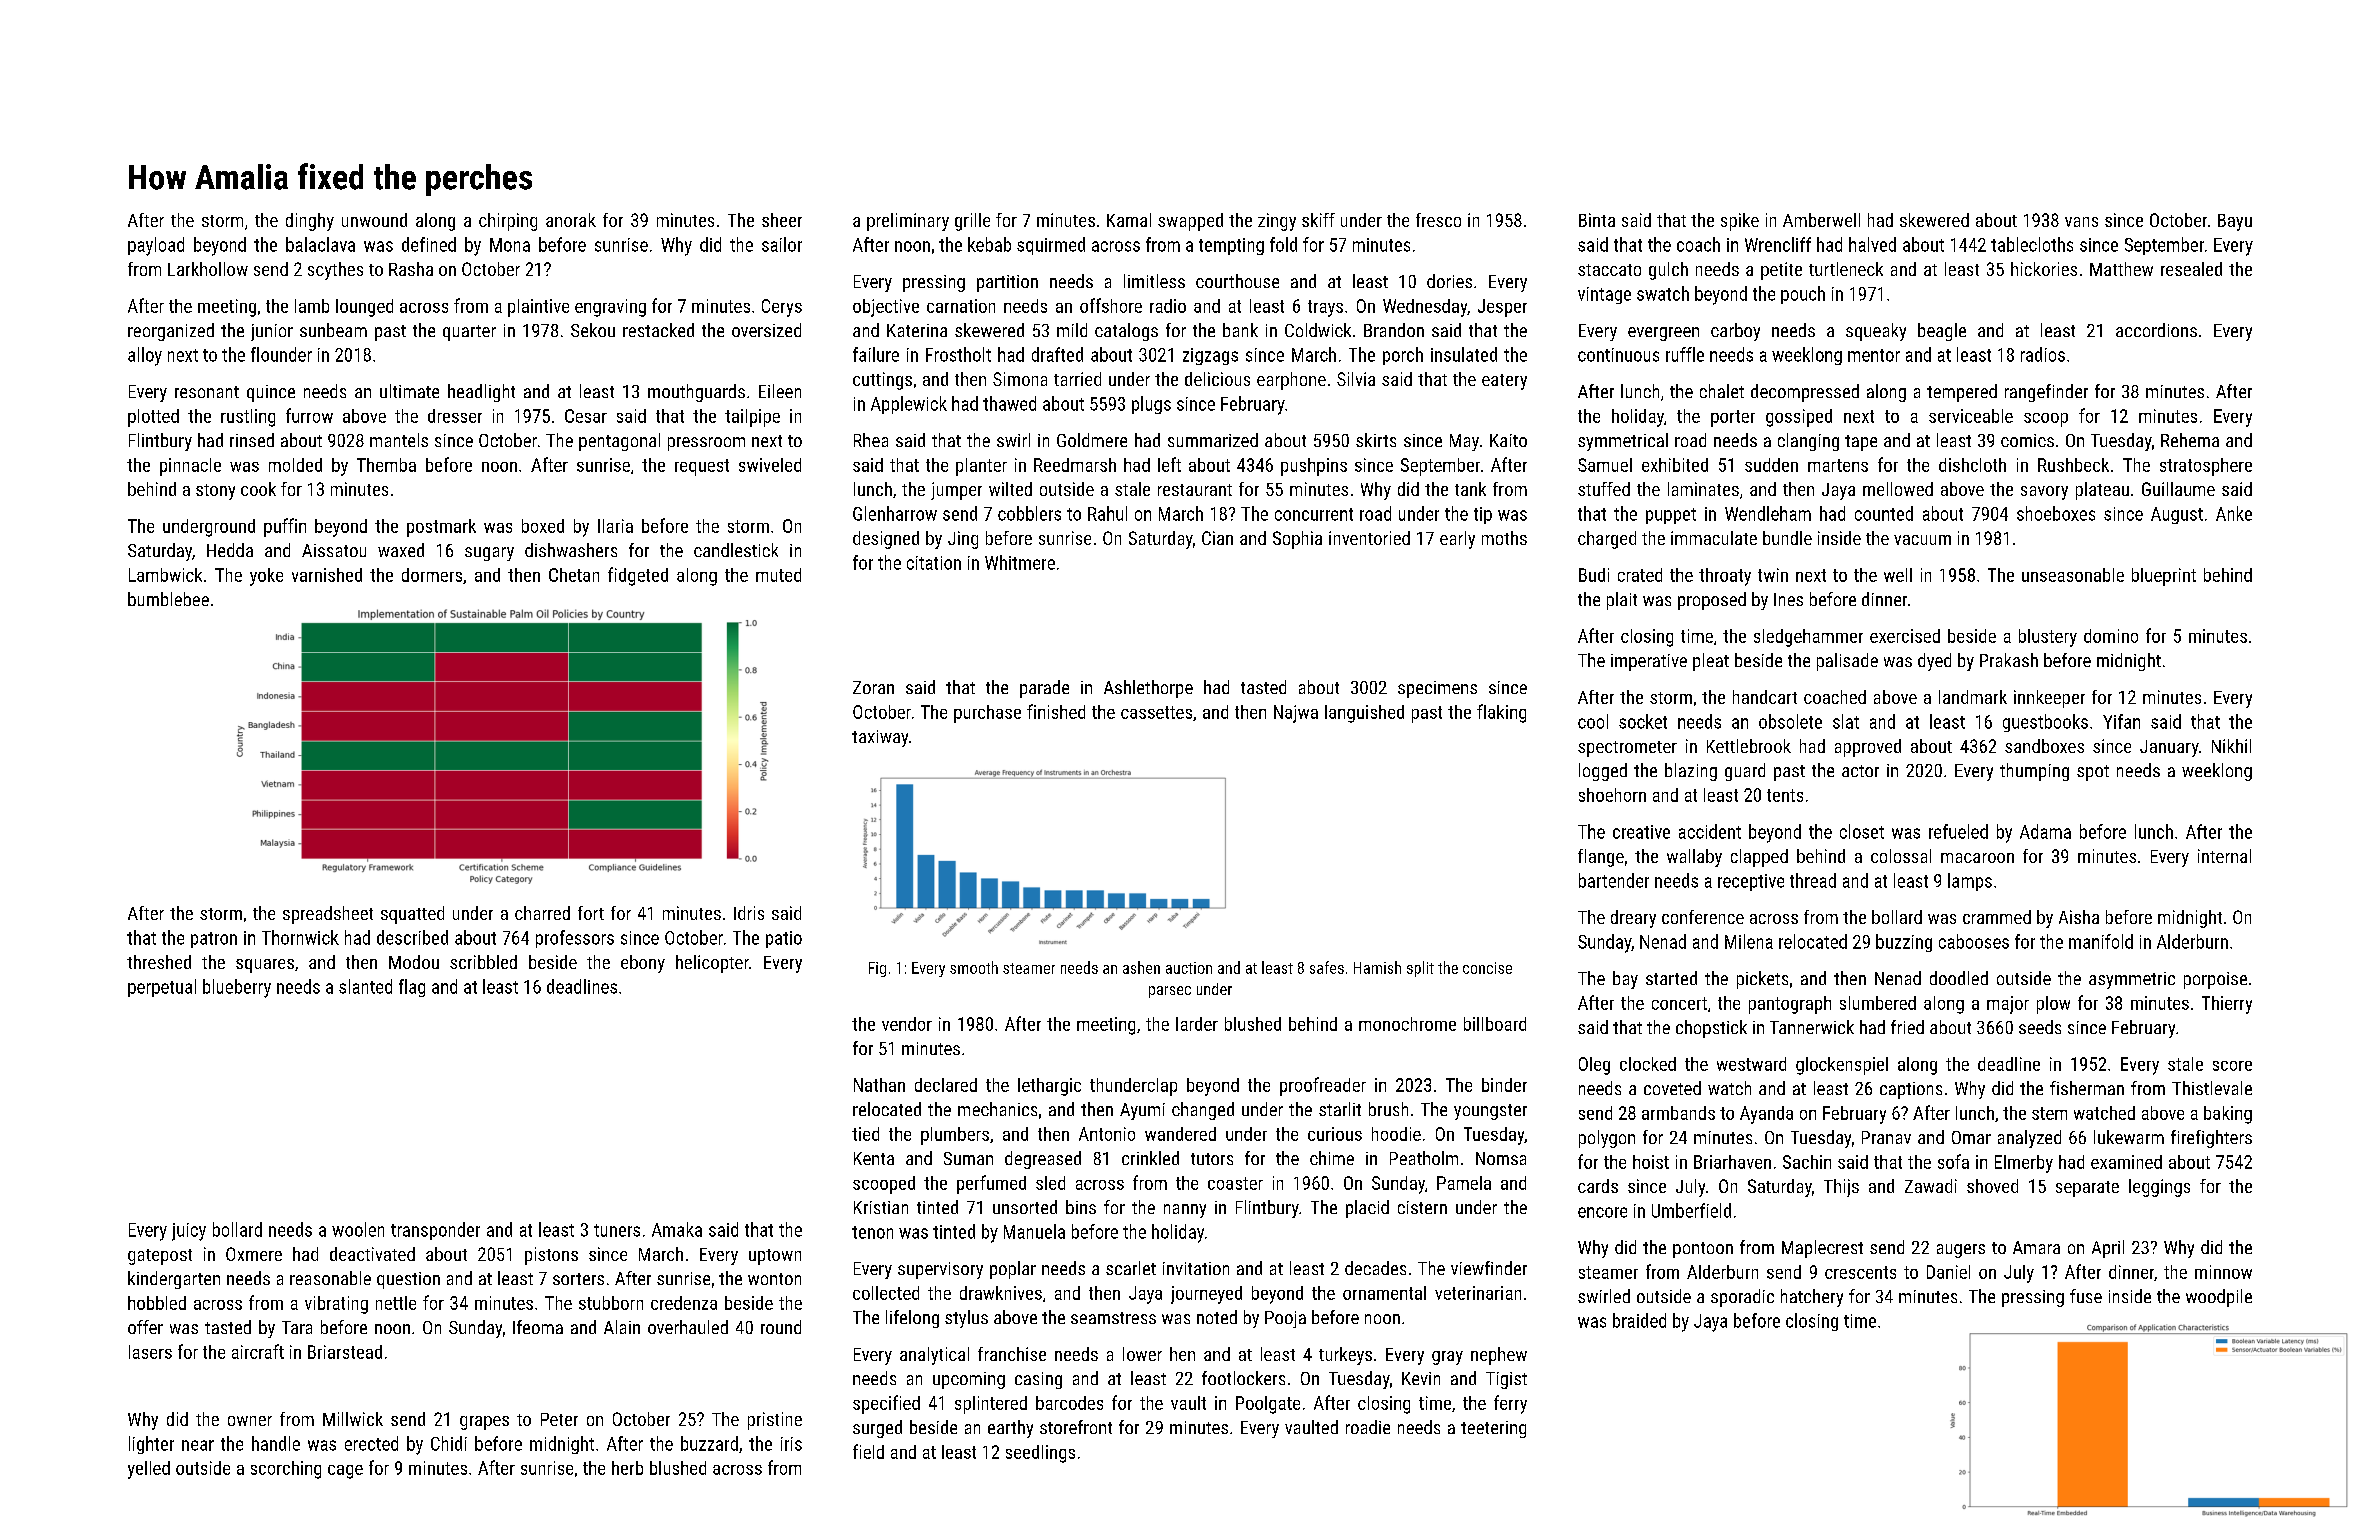 The height and width of the page is (1540, 2380). Describe the element at coordinates (1129, 220) in the page. I see `Kamal` at that location.
